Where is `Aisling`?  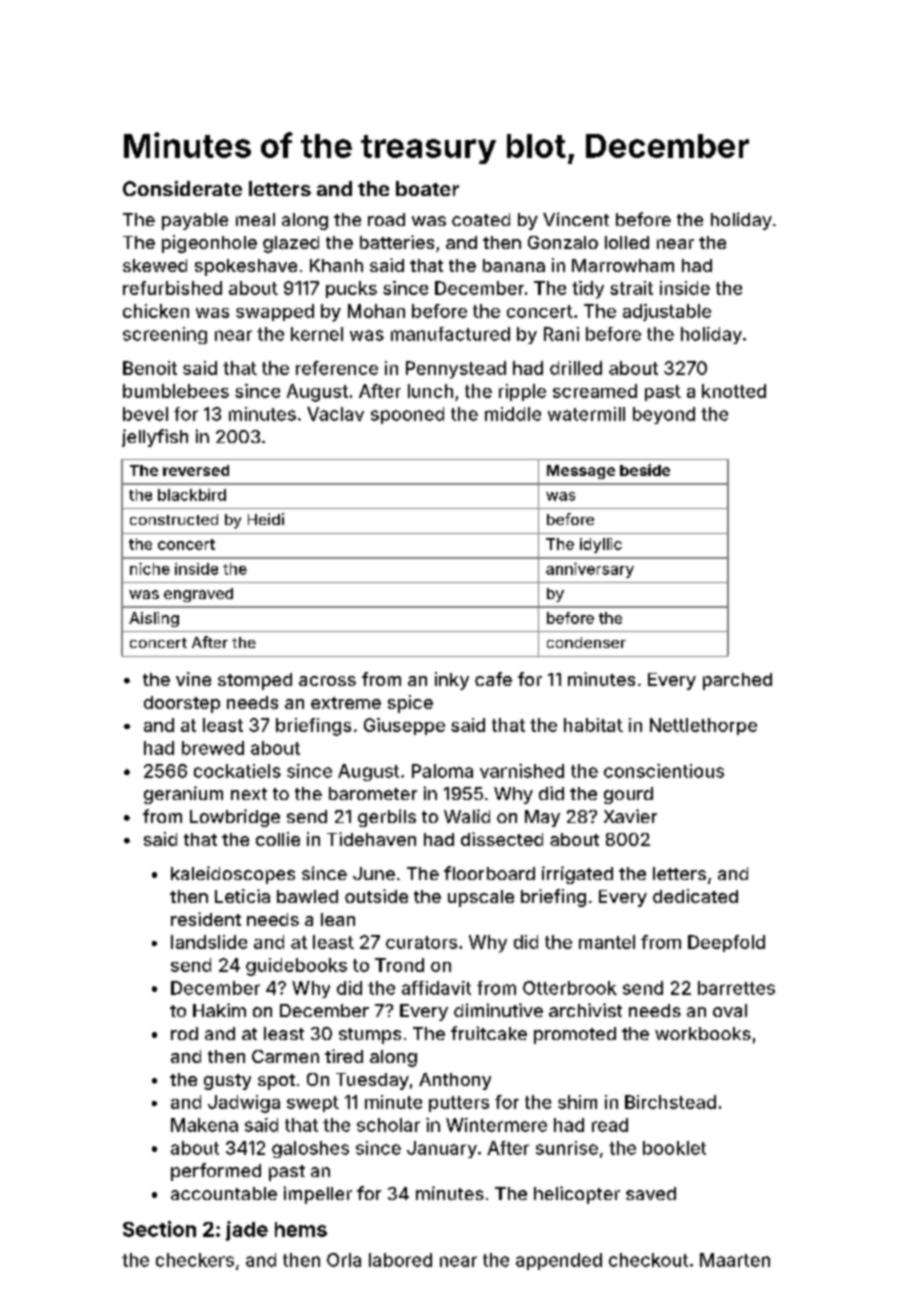 Aisling is located at coordinates (154, 619).
